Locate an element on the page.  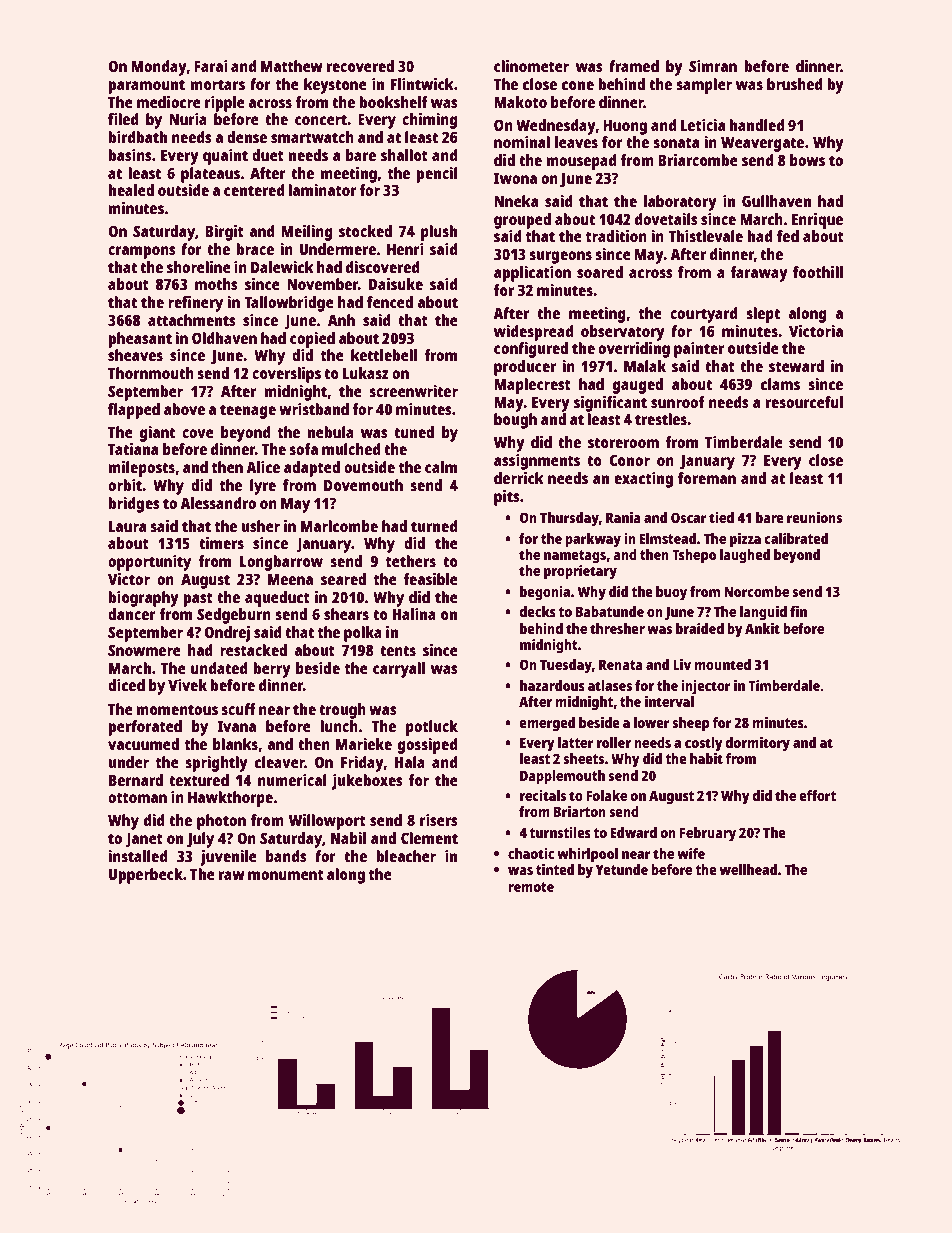
turned is located at coordinates (434, 526).
